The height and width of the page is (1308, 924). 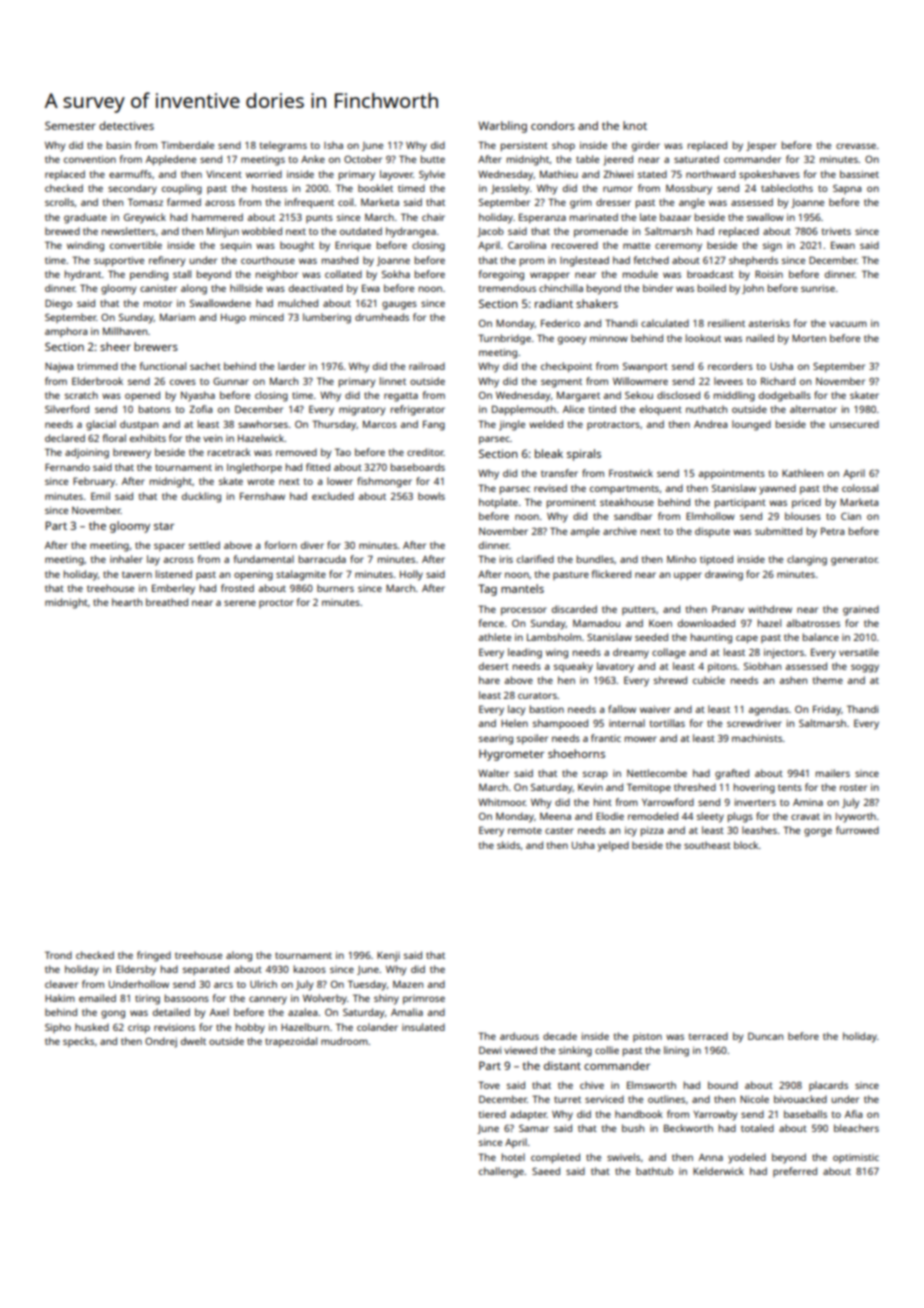 I want to click on Zhiwei, so click(x=618, y=174).
